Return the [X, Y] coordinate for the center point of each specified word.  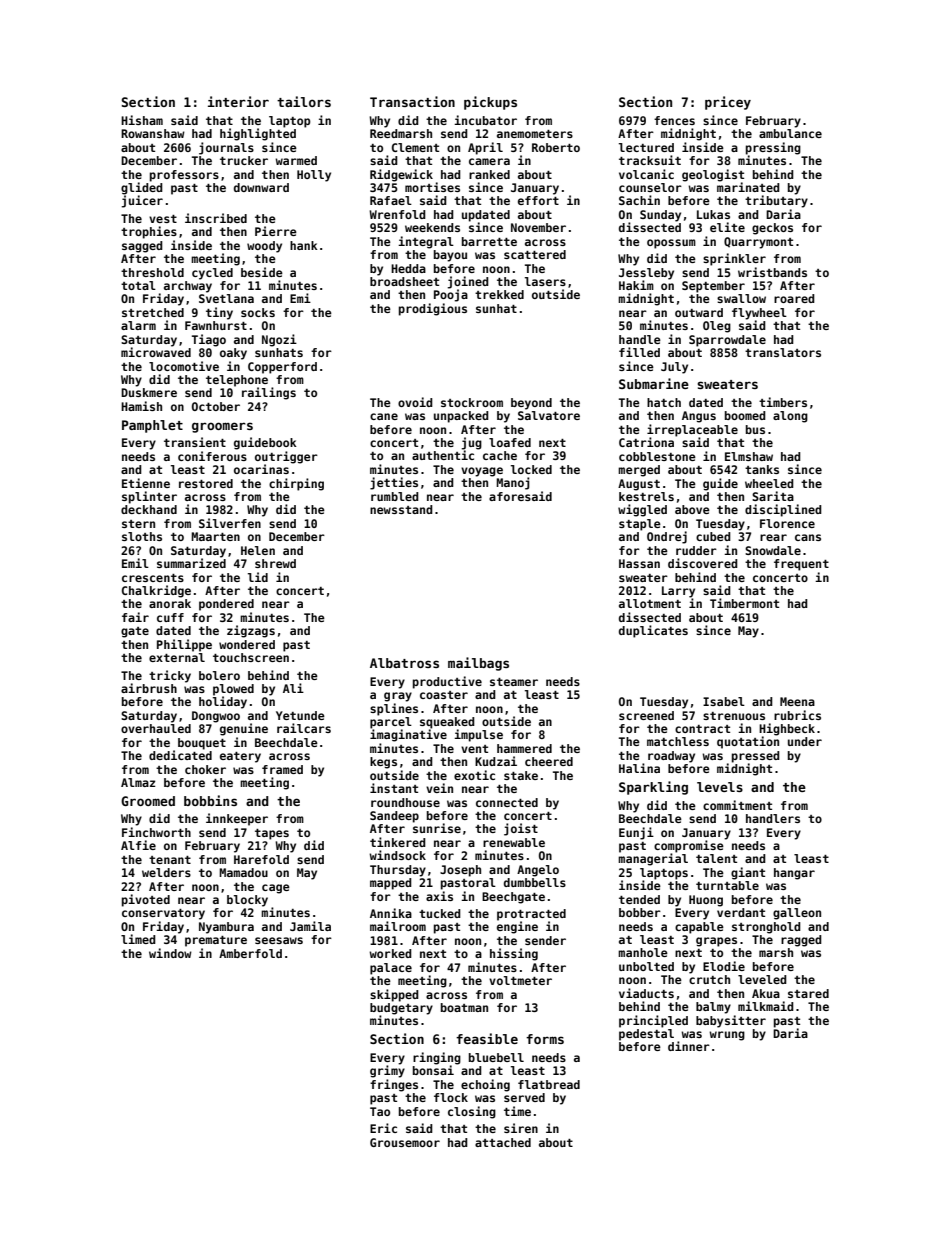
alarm [138, 325]
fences [674, 120]
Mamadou [243, 872]
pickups [490, 103]
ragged [801, 941]
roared [794, 298]
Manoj [513, 483]
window [170, 953]
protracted [531, 915]
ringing [437, 1058]
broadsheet [404, 281]
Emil [135, 563]
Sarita [773, 496]
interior [238, 101]
